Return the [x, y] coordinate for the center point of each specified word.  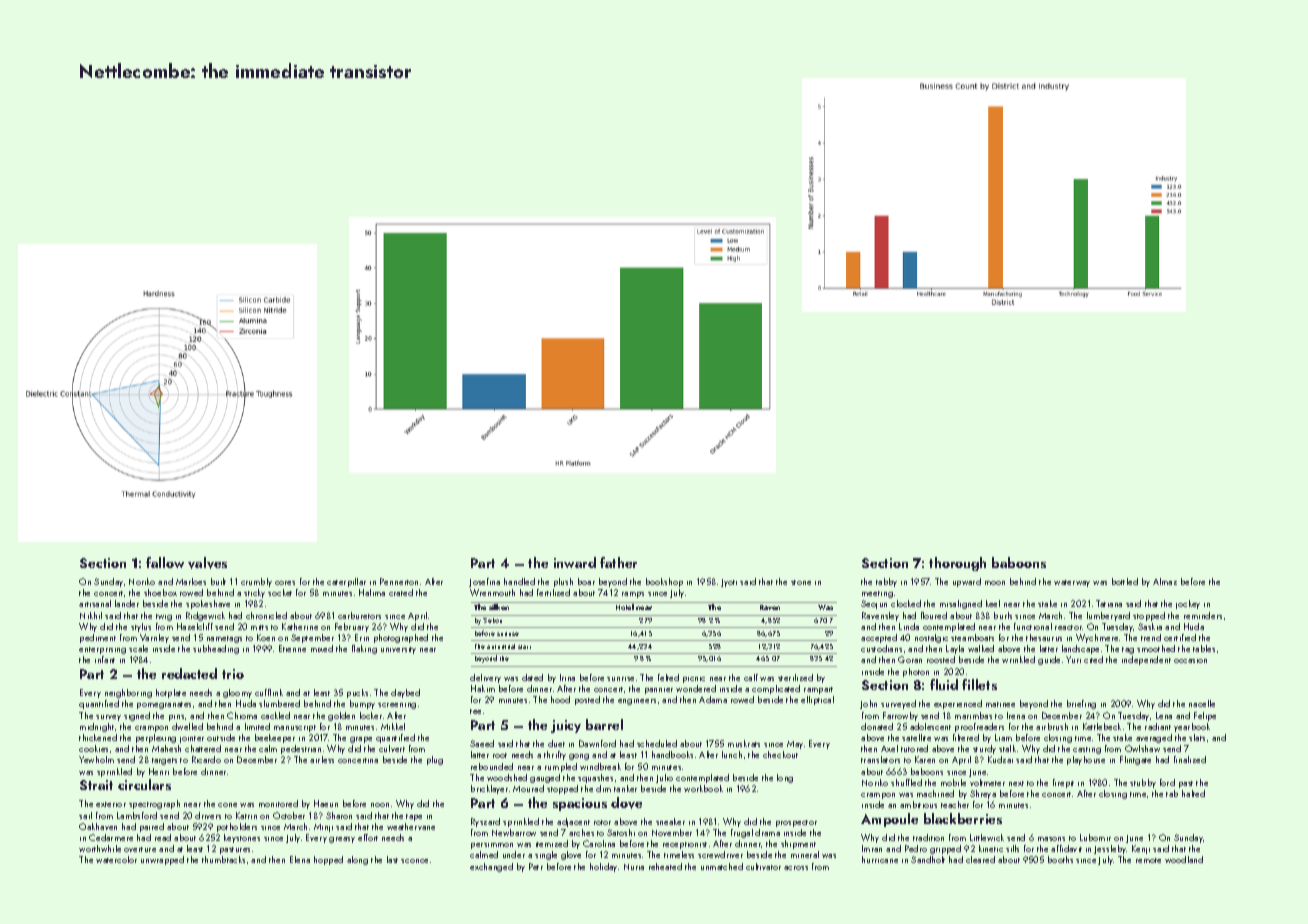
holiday [603, 867]
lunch [732, 754]
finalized [1190, 759]
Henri [159, 771]
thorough [957, 564]
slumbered [279, 703]
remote [1148, 860]
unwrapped [162, 860]
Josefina [484, 582]
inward [575, 562]
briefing [1081, 704]
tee [475, 711]
